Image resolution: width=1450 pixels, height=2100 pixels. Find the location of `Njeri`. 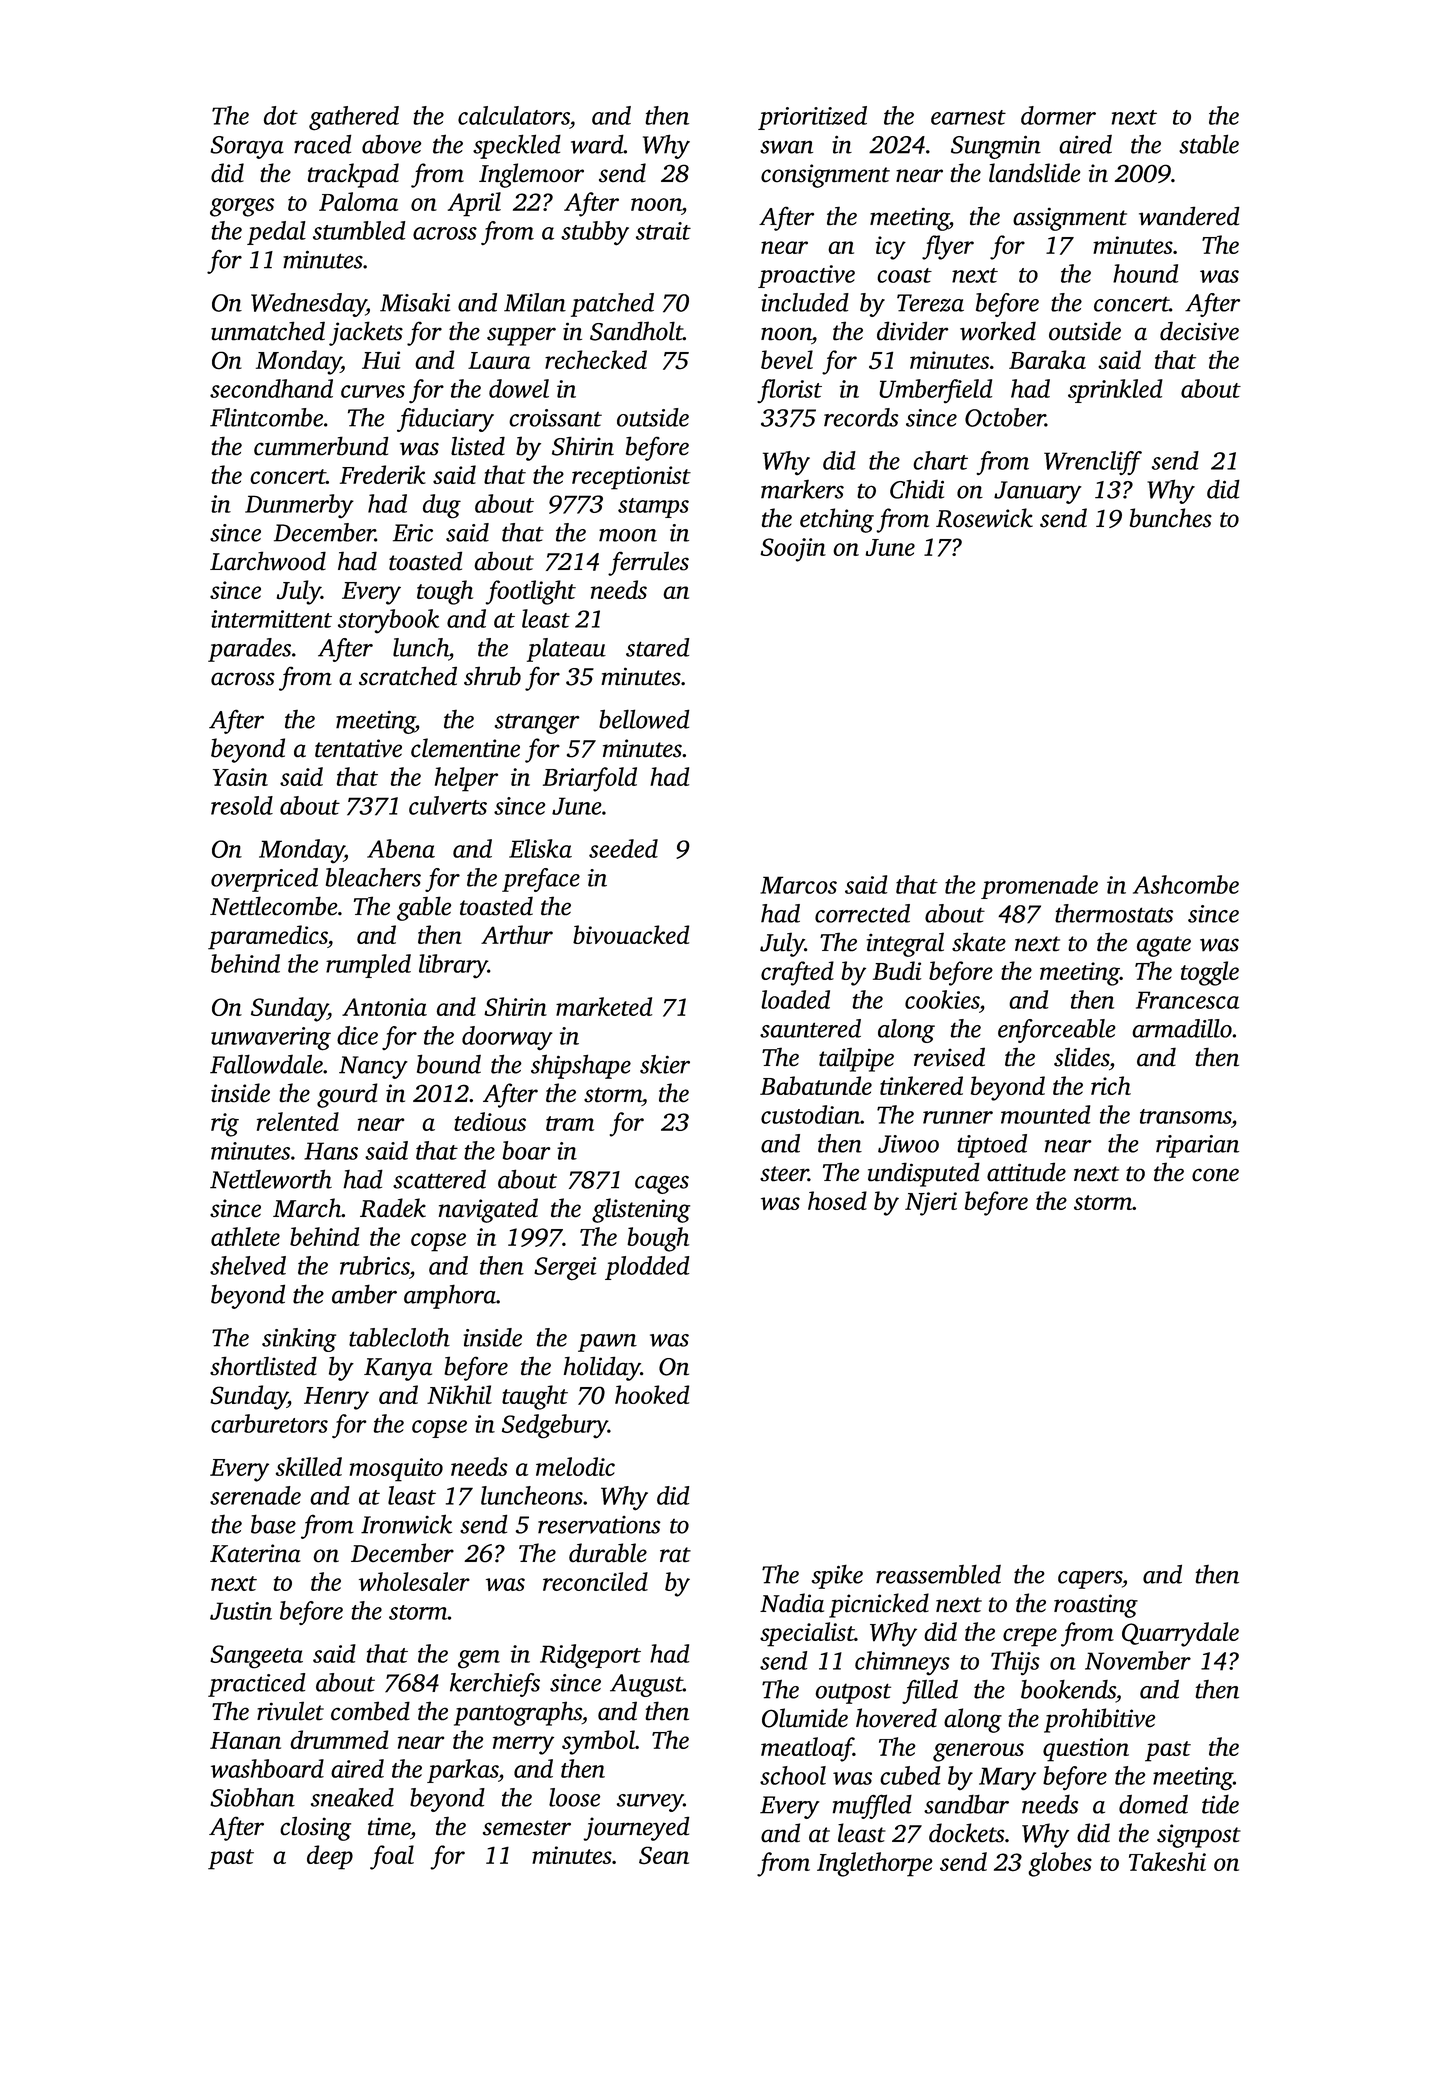

Njeri is located at coordinates (931, 1204).
